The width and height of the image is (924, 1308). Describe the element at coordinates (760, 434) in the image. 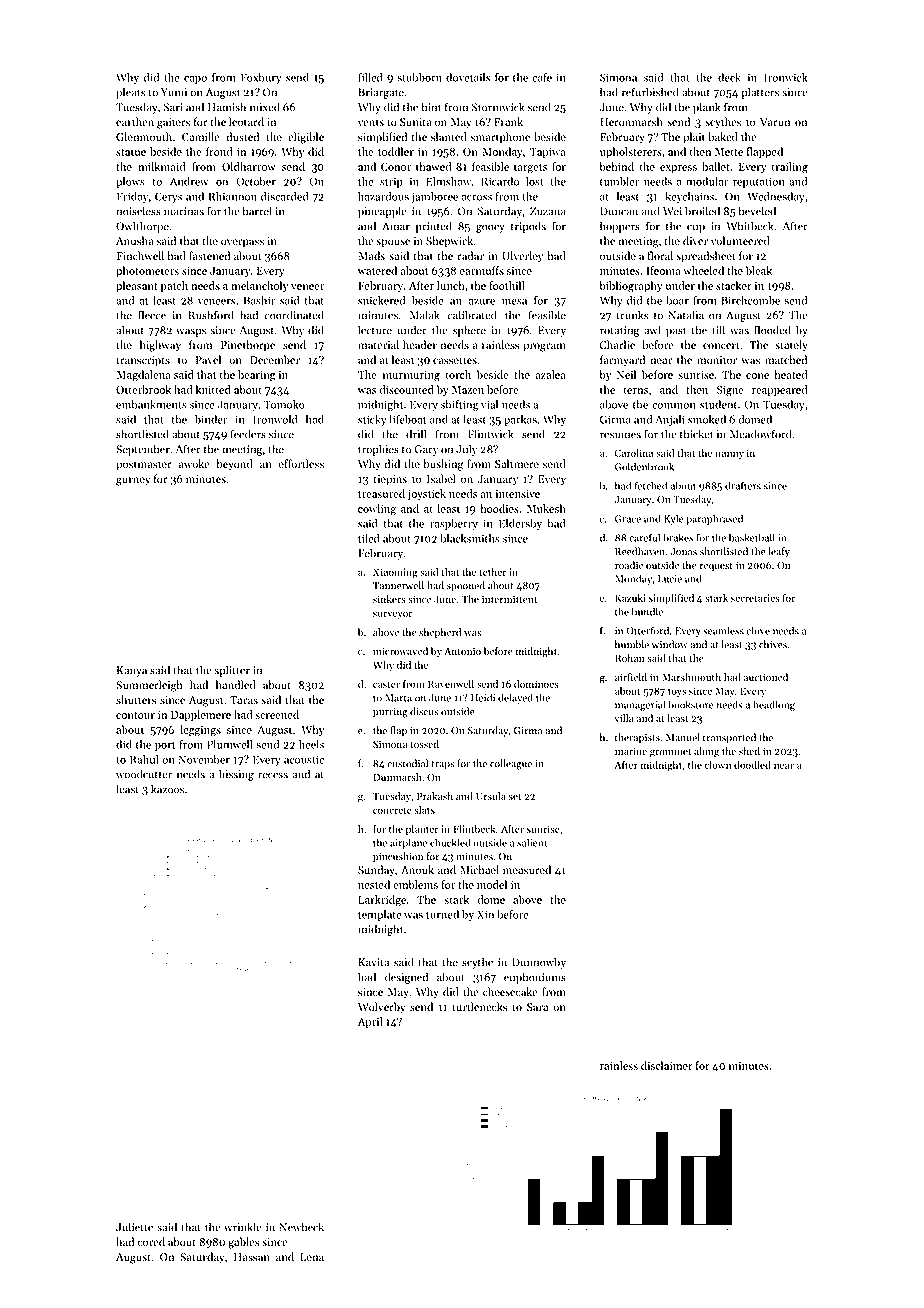

I see `Meadowford` at that location.
